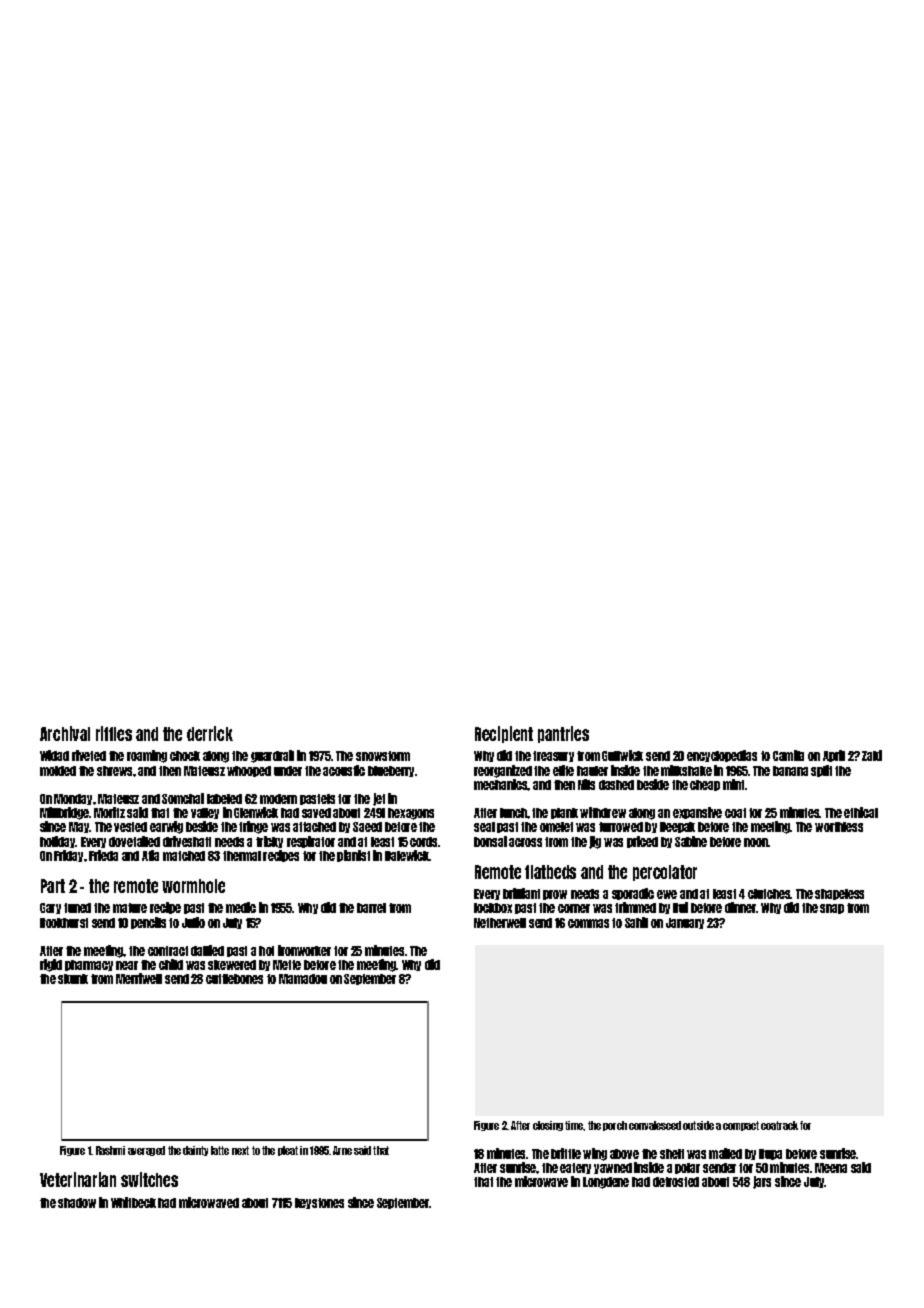  What do you see at coordinates (606, 1183) in the screenshot?
I see `Longdene` at bounding box center [606, 1183].
